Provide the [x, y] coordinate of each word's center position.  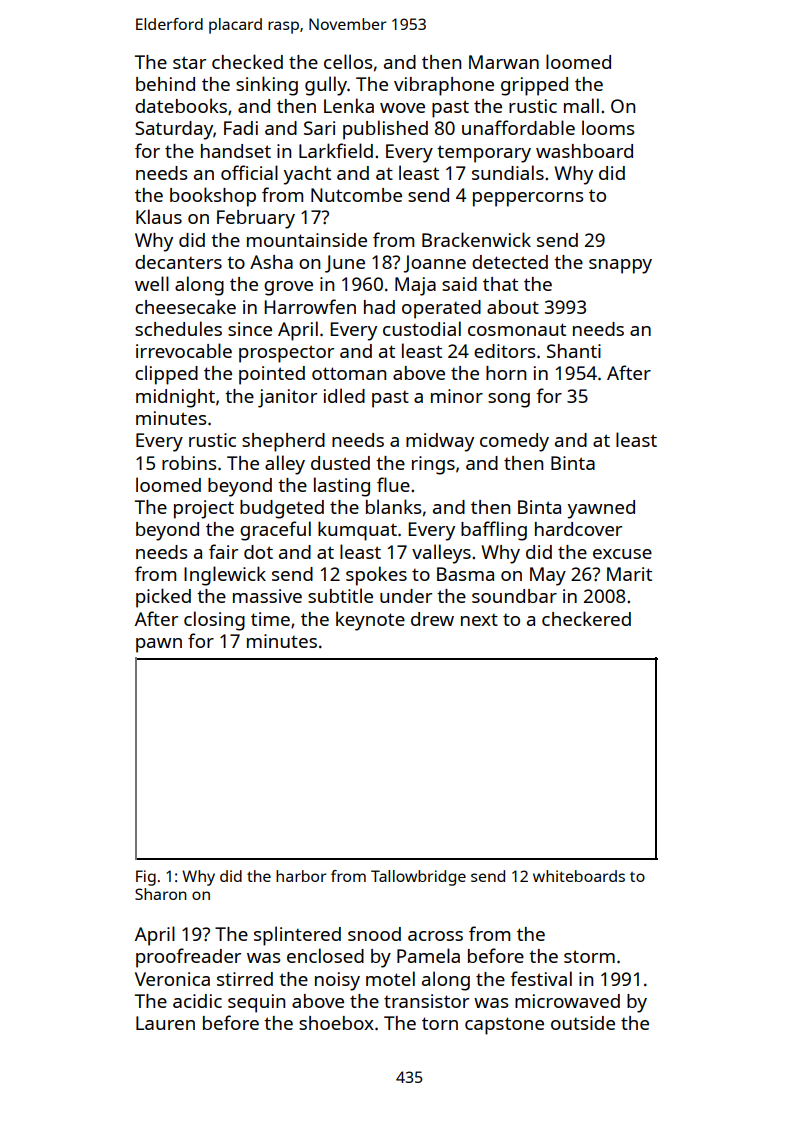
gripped [534, 86]
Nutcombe [356, 195]
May [548, 576]
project [204, 509]
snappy [620, 266]
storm [589, 956]
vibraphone [444, 86]
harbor [301, 876]
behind [165, 84]
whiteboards [579, 876]
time [270, 619]
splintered [297, 936]
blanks [393, 506]
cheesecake [185, 306]
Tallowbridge [418, 878]
